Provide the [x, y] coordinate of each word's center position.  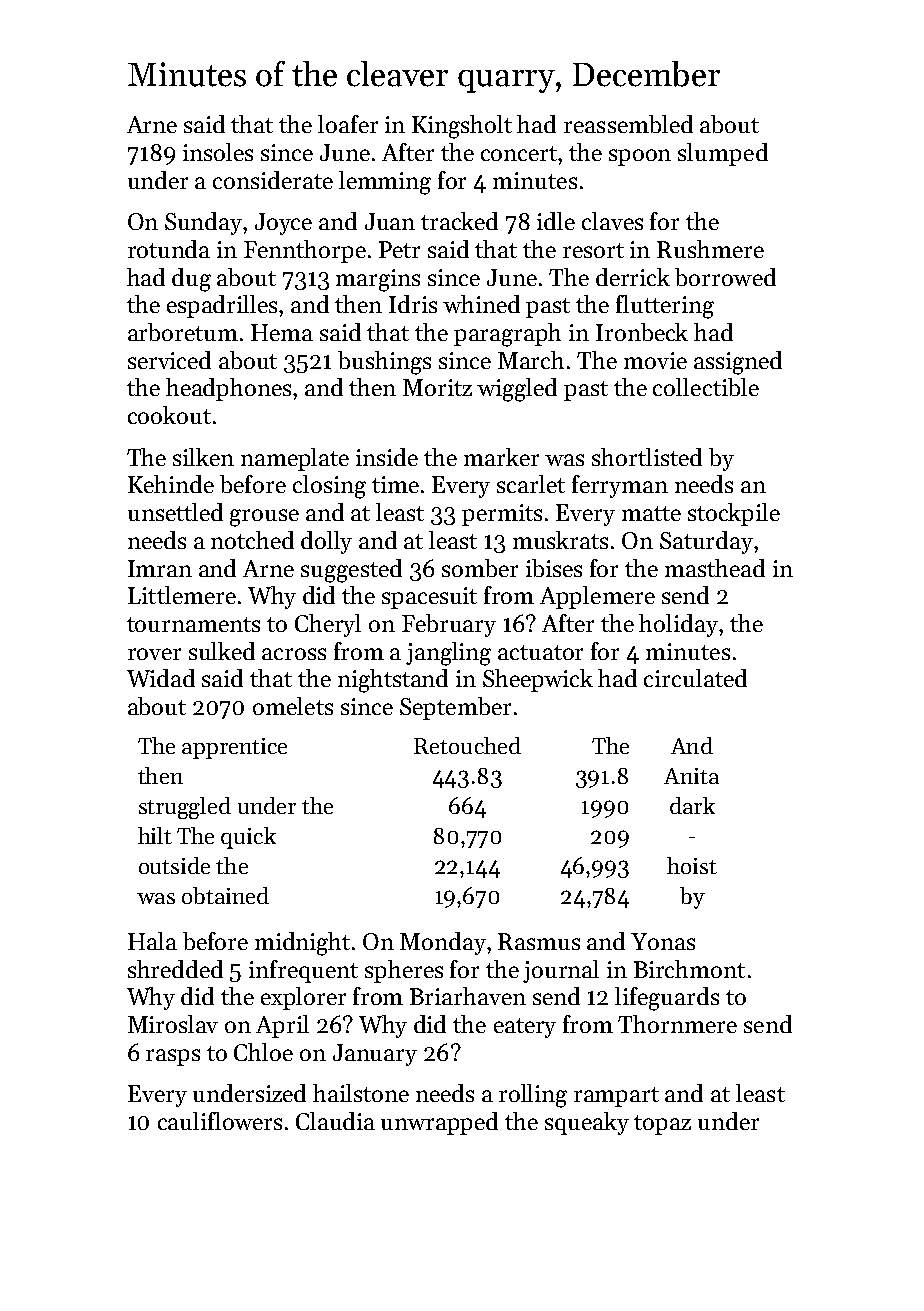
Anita [691, 776]
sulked [222, 651]
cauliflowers [220, 1121]
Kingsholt [462, 127]
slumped [723, 154]
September [455, 708]
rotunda [169, 249]
